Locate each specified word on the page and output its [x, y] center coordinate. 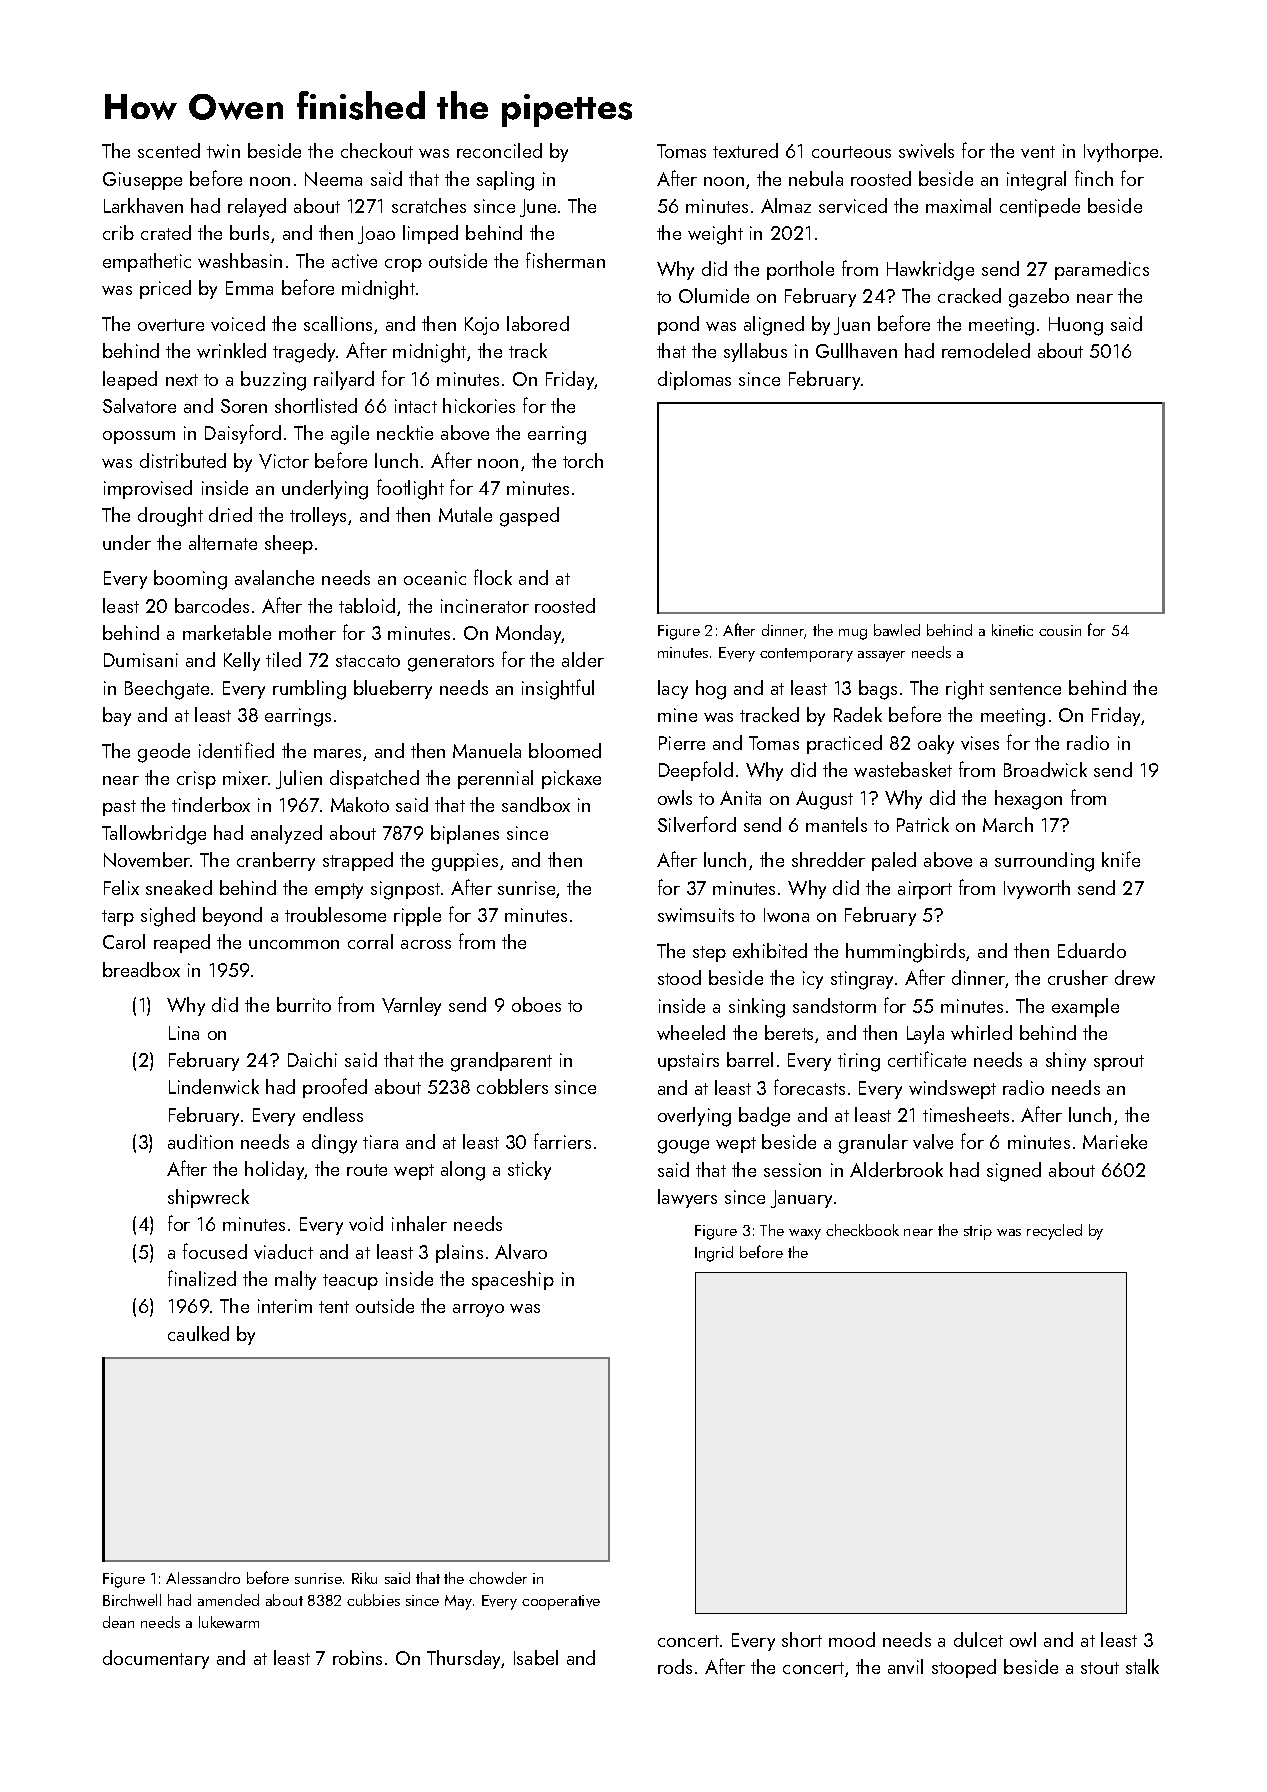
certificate [927, 1059]
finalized [202, 1278]
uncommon [294, 944]
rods [675, 1666]
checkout [377, 150]
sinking [757, 1008]
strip [978, 1232]
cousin [1060, 630]
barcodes [212, 605]
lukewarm [229, 1622]
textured [745, 150]
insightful [558, 689]
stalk [1142, 1666]
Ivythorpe [1121, 152]
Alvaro [521, 1251]
